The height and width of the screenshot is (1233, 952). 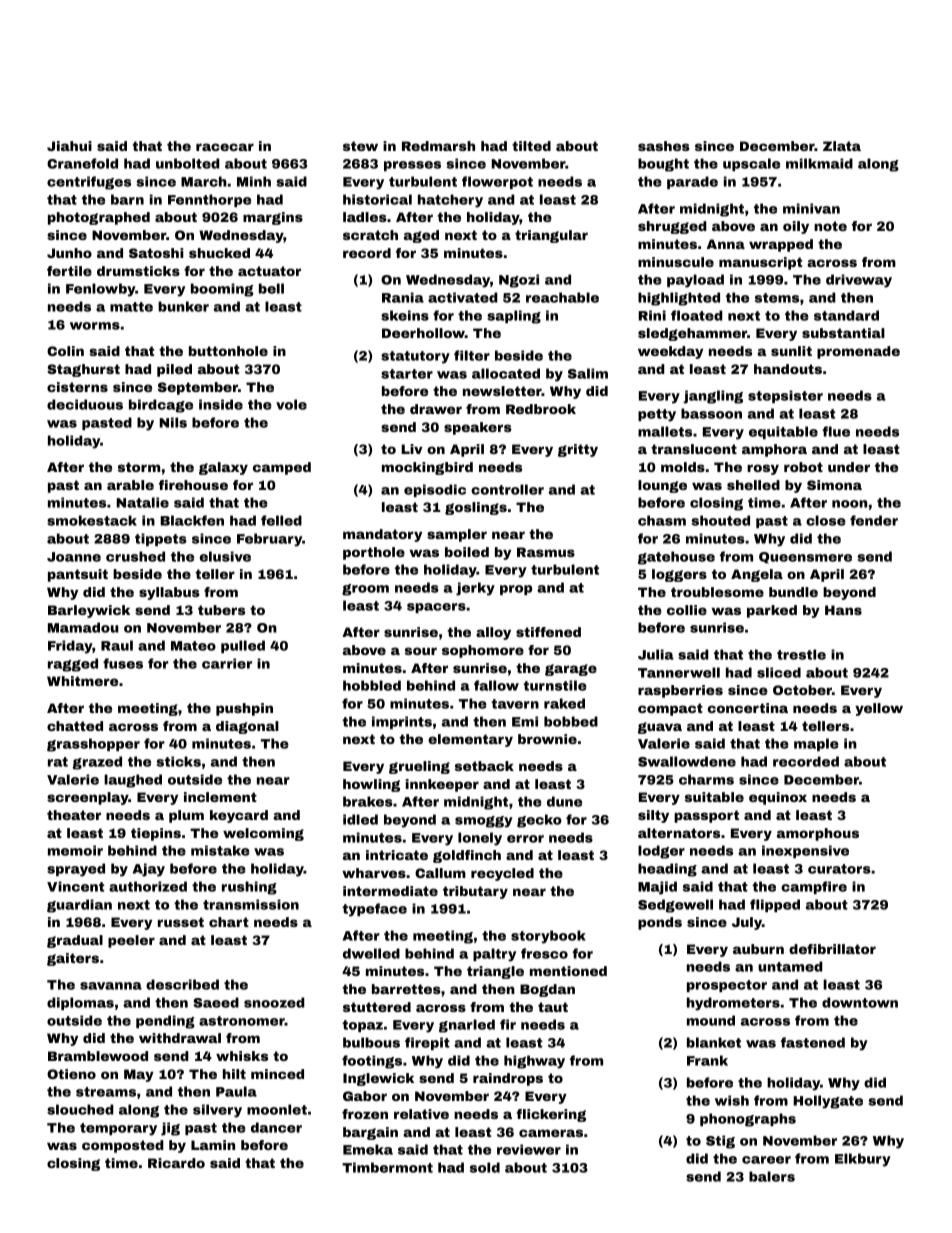 What do you see at coordinates (183, 306) in the screenshot?
I see `bunker` at bounding box center [183, 306].
